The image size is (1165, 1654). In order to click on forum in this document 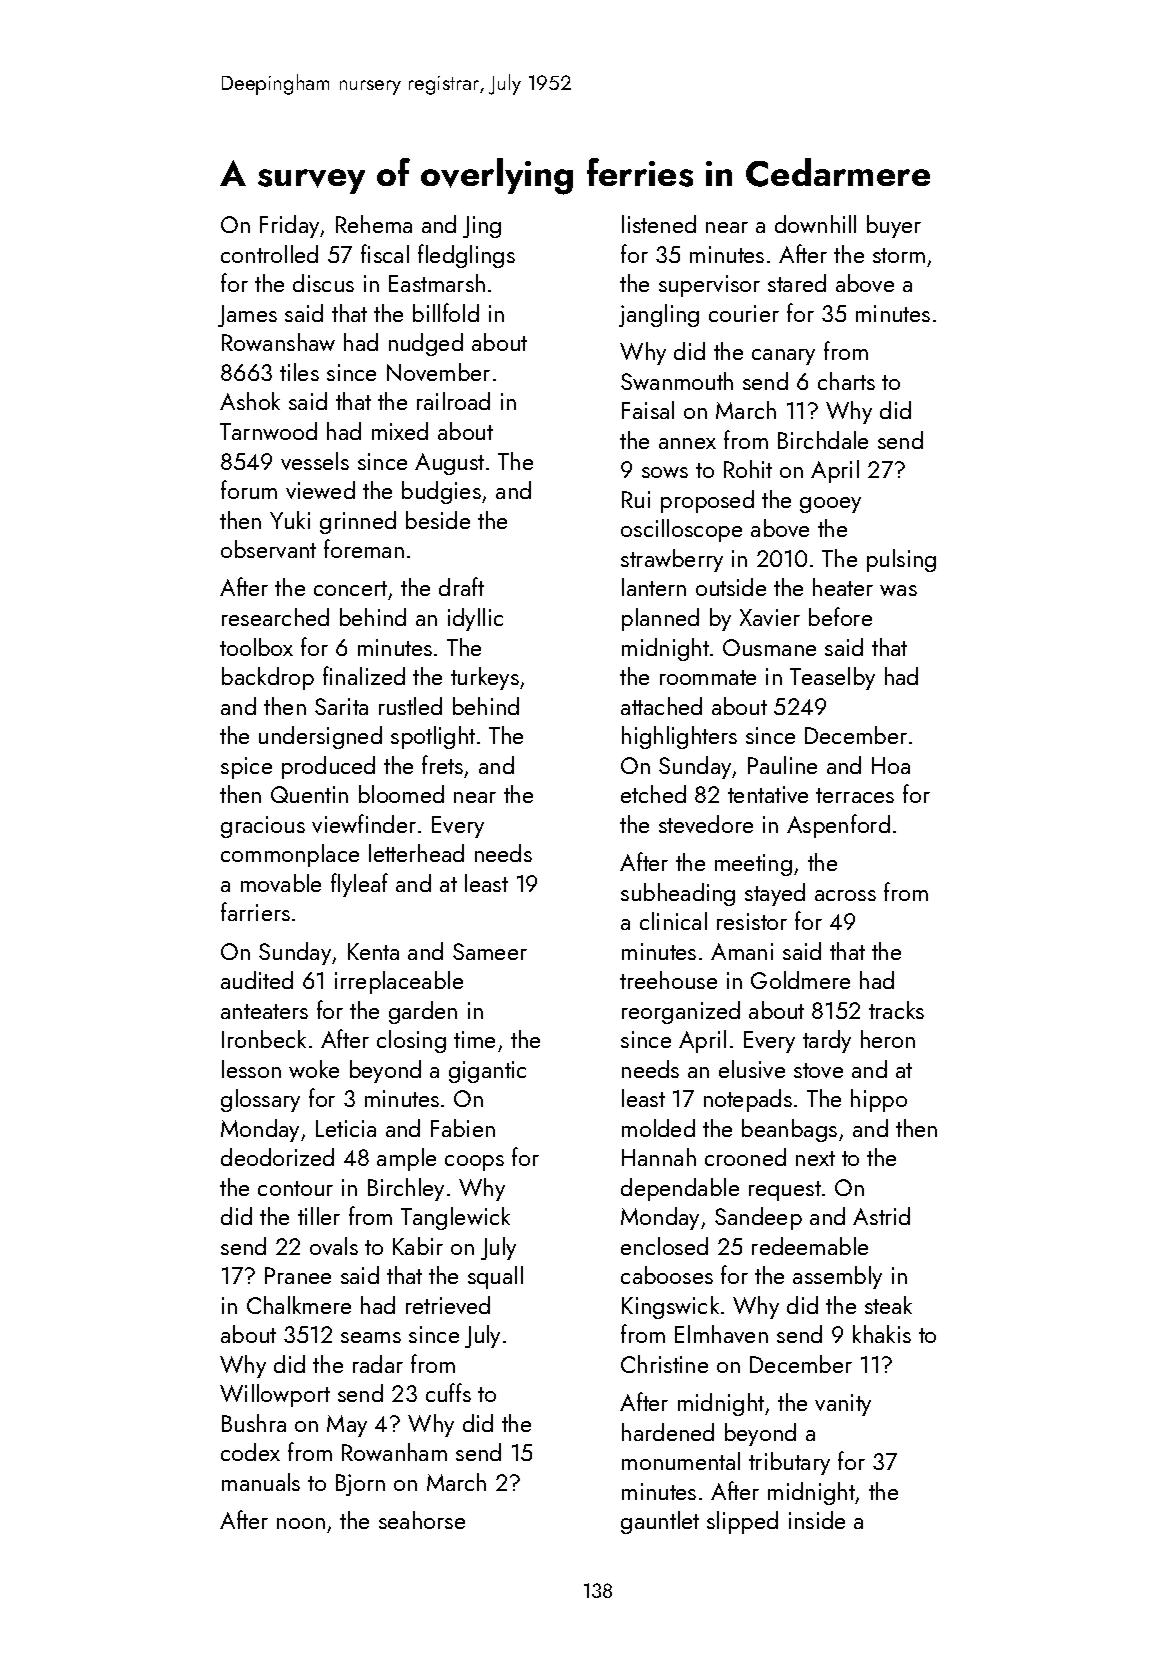, I will do `click(249, 489)`.
